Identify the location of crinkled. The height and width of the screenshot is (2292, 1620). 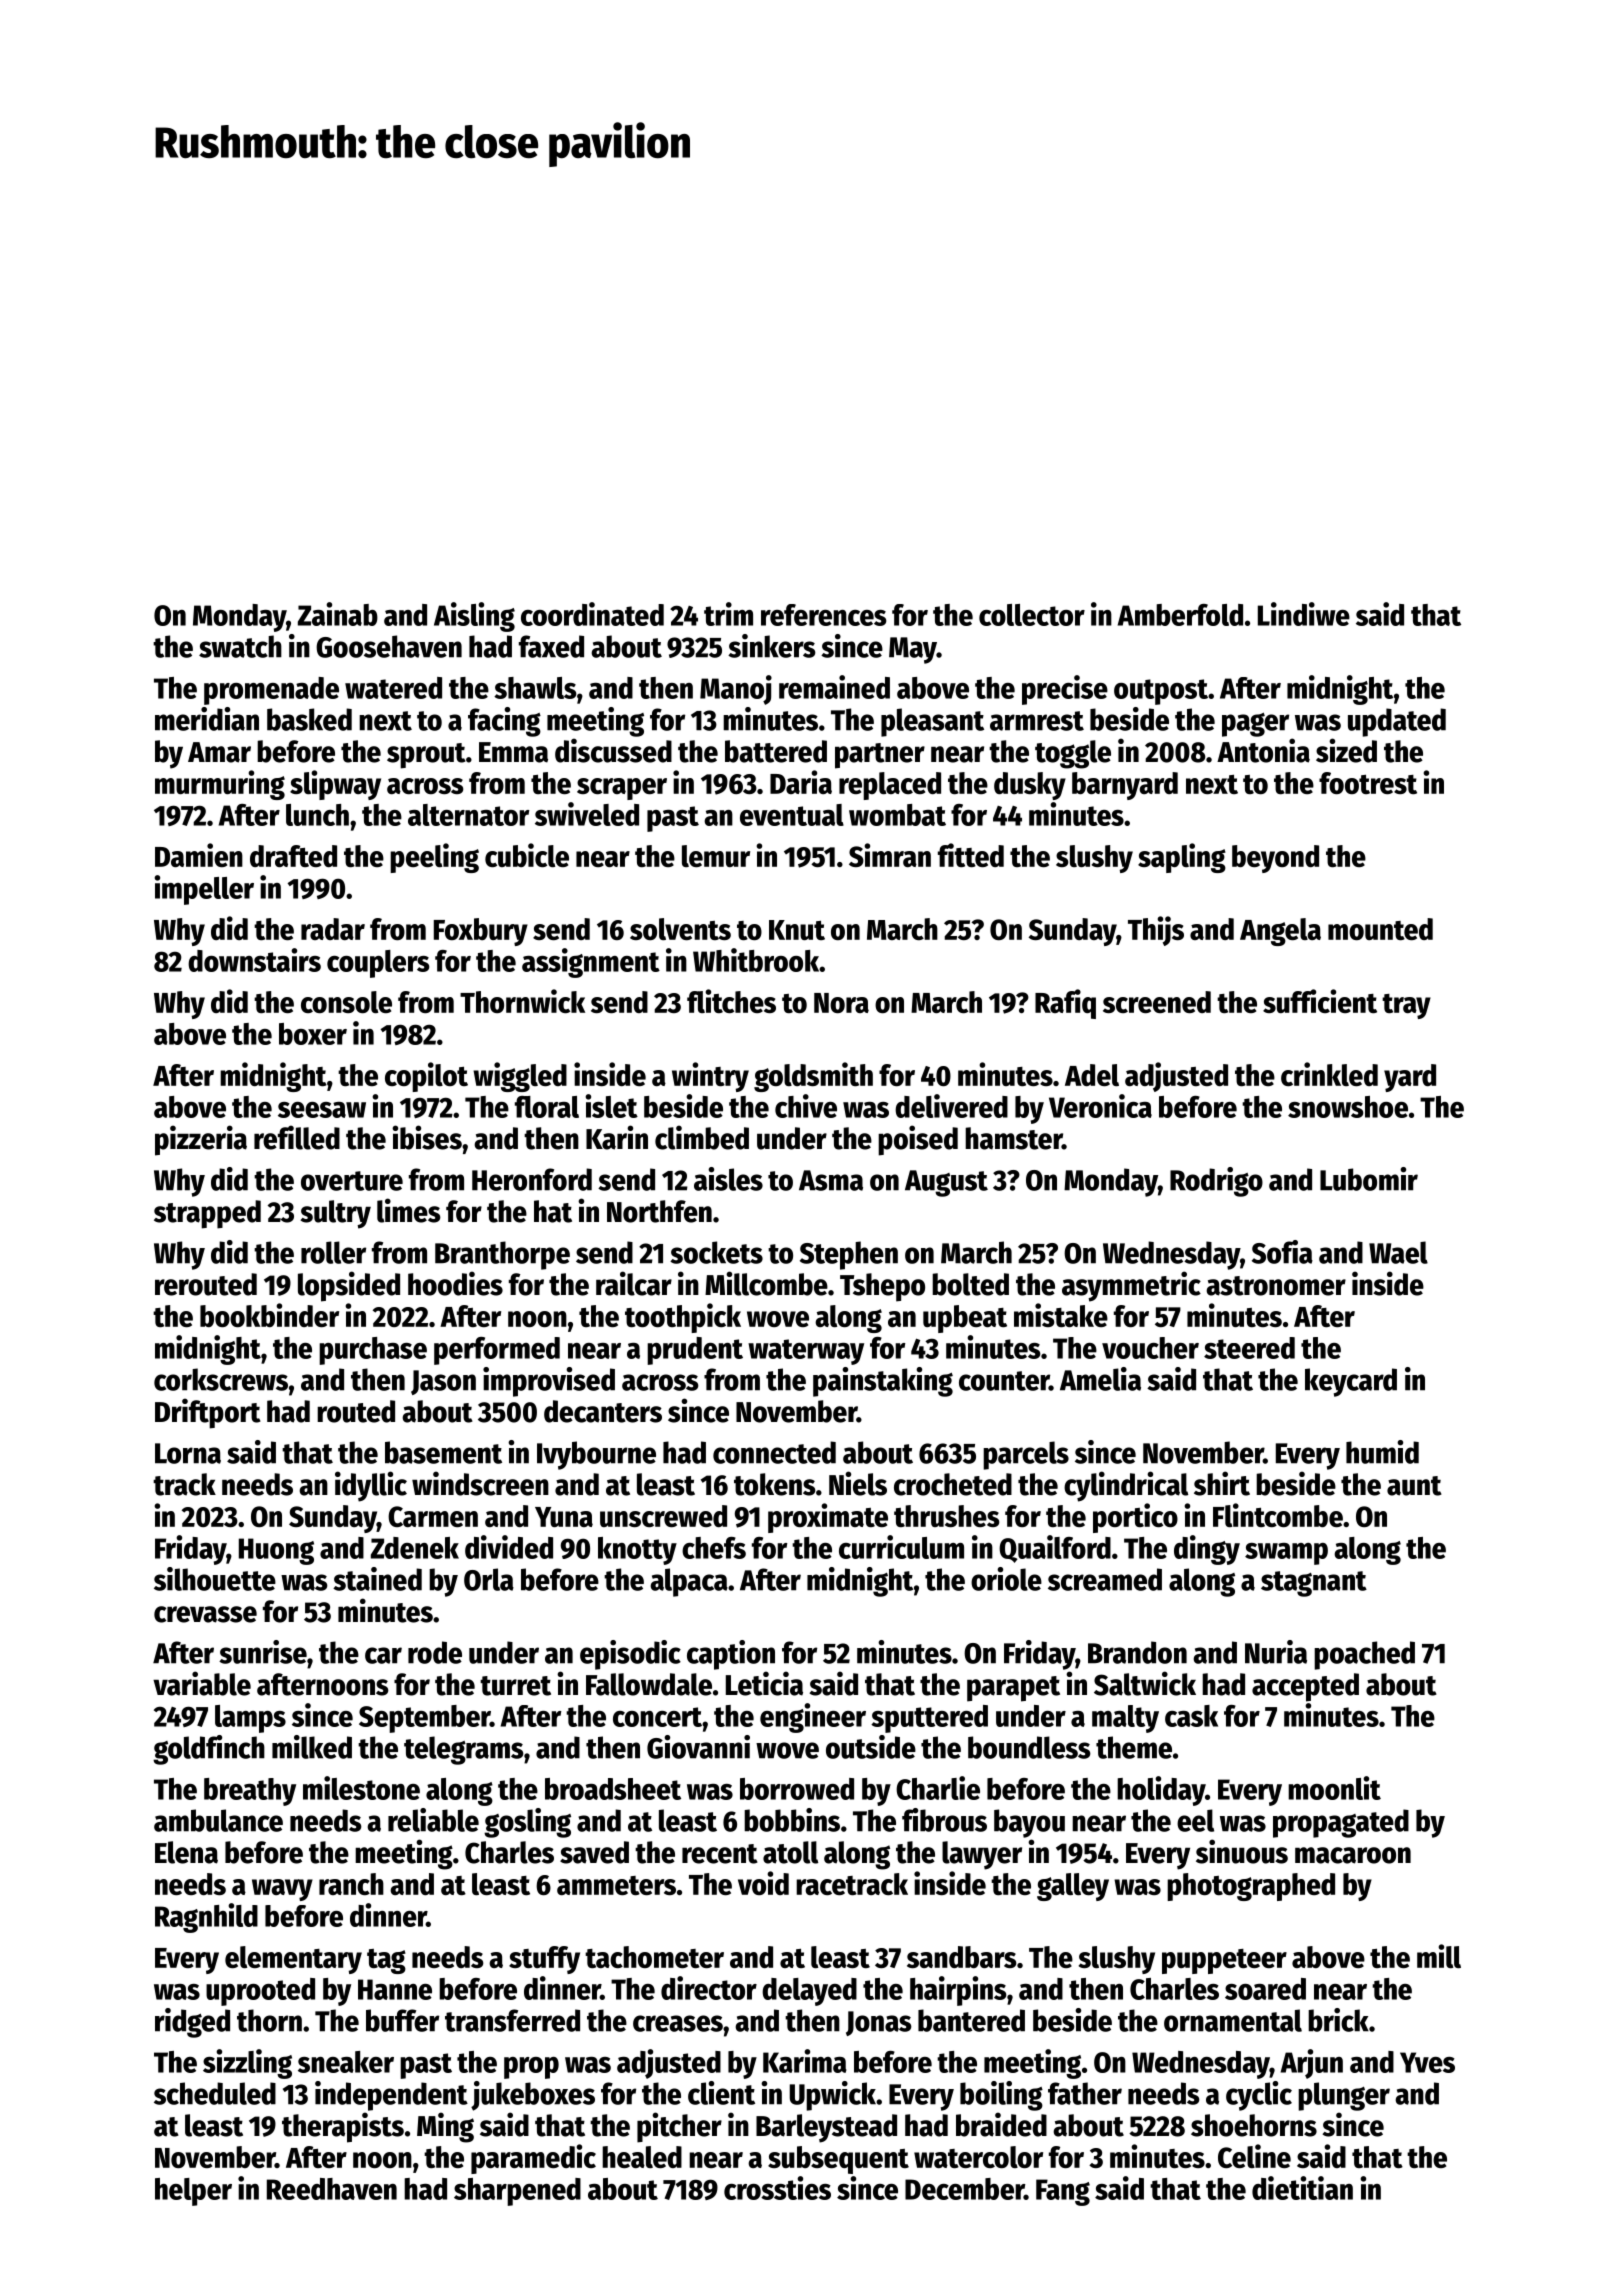
(1329, 1074).
